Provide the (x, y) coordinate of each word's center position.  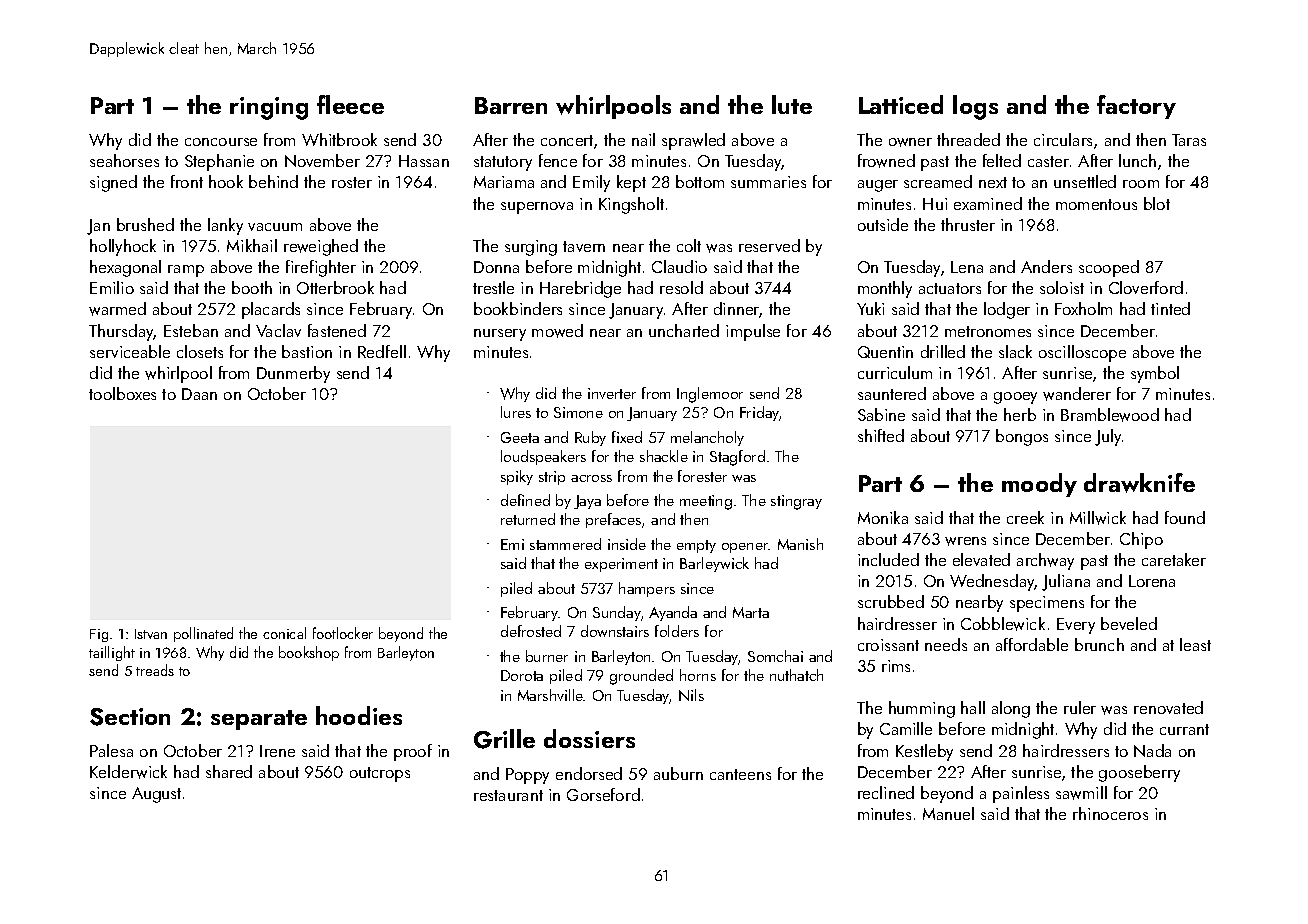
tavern (584, 246)
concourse (221, 142)
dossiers (589, 738)
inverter (612, 393)
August (156, 795)
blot (1157, 203)
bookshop (309, 653)
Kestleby (924, 752)
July (1108, 437)
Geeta (520, 437)
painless (1021, 794)
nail (643, 139)
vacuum (275, 227)
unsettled (1085, 181)
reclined (886, 792)
